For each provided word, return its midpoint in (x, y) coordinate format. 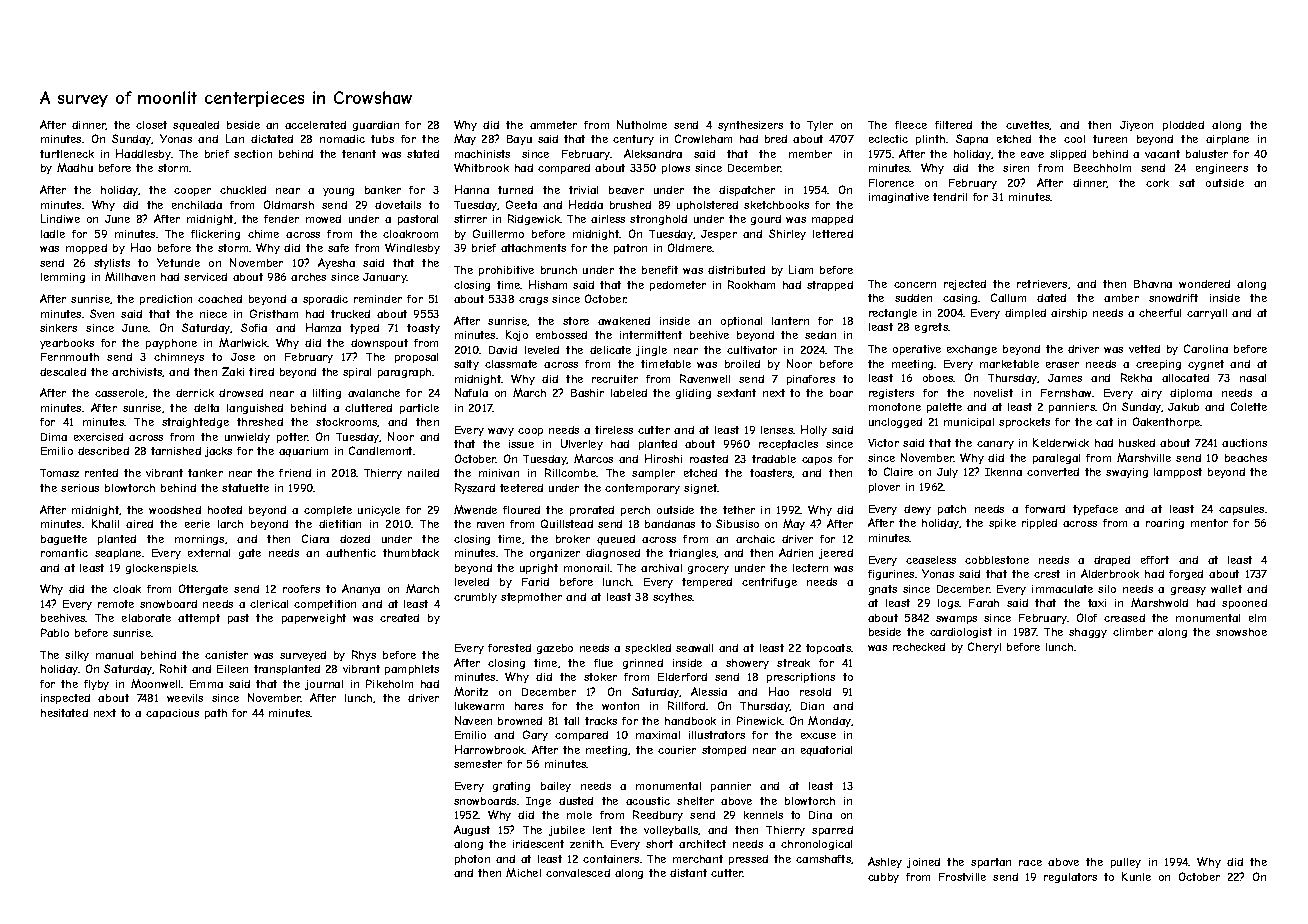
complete (328, 511)
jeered (836, 554)
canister (226, 655)
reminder (378, 299)
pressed (748, 860)
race (1030, 863)
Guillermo (498, 233)
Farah (984, 603)
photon (472, 860)
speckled (648, 649)
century (633, 140)
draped (1112, 561)
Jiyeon (1136, 126)
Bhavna (1153, 284)
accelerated (315, 125)
